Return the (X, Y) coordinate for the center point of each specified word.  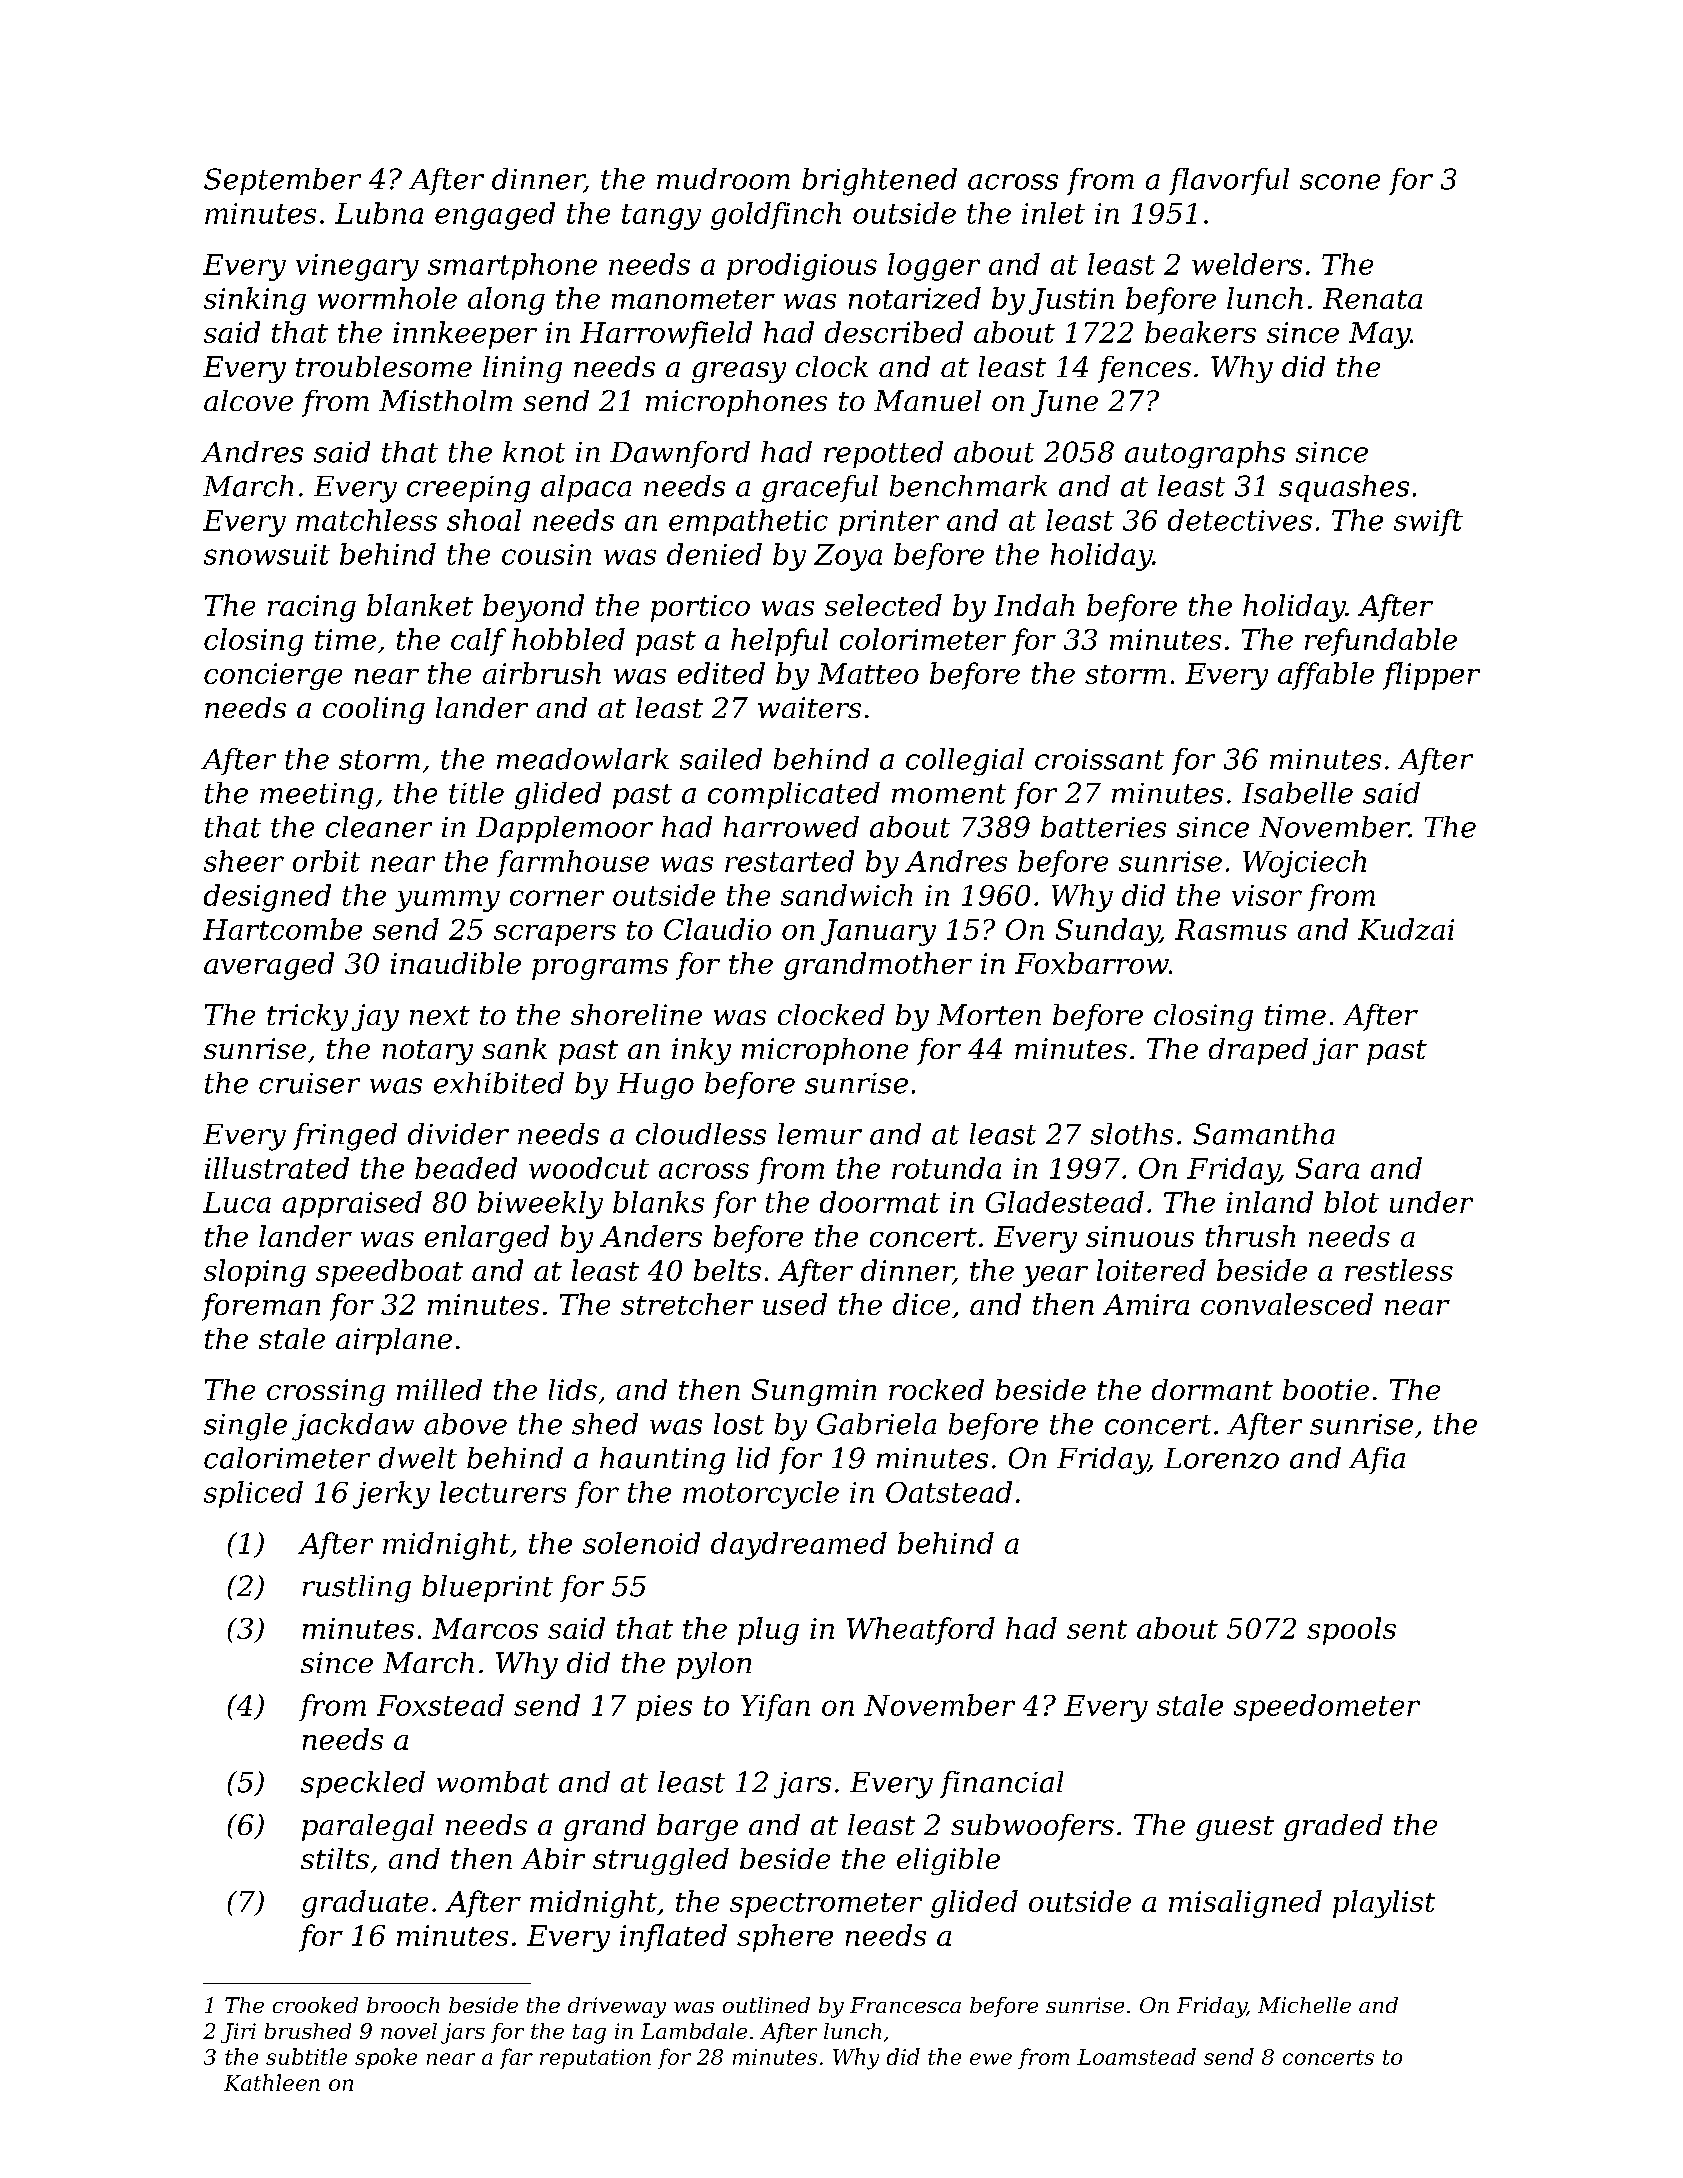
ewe (991, 2059)
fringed (345, 1137)
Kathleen (272, 2082)
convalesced (1287, 1304)
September (282, 181)
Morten (989, 1014)
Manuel (927, 400)
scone (1340, 182)
